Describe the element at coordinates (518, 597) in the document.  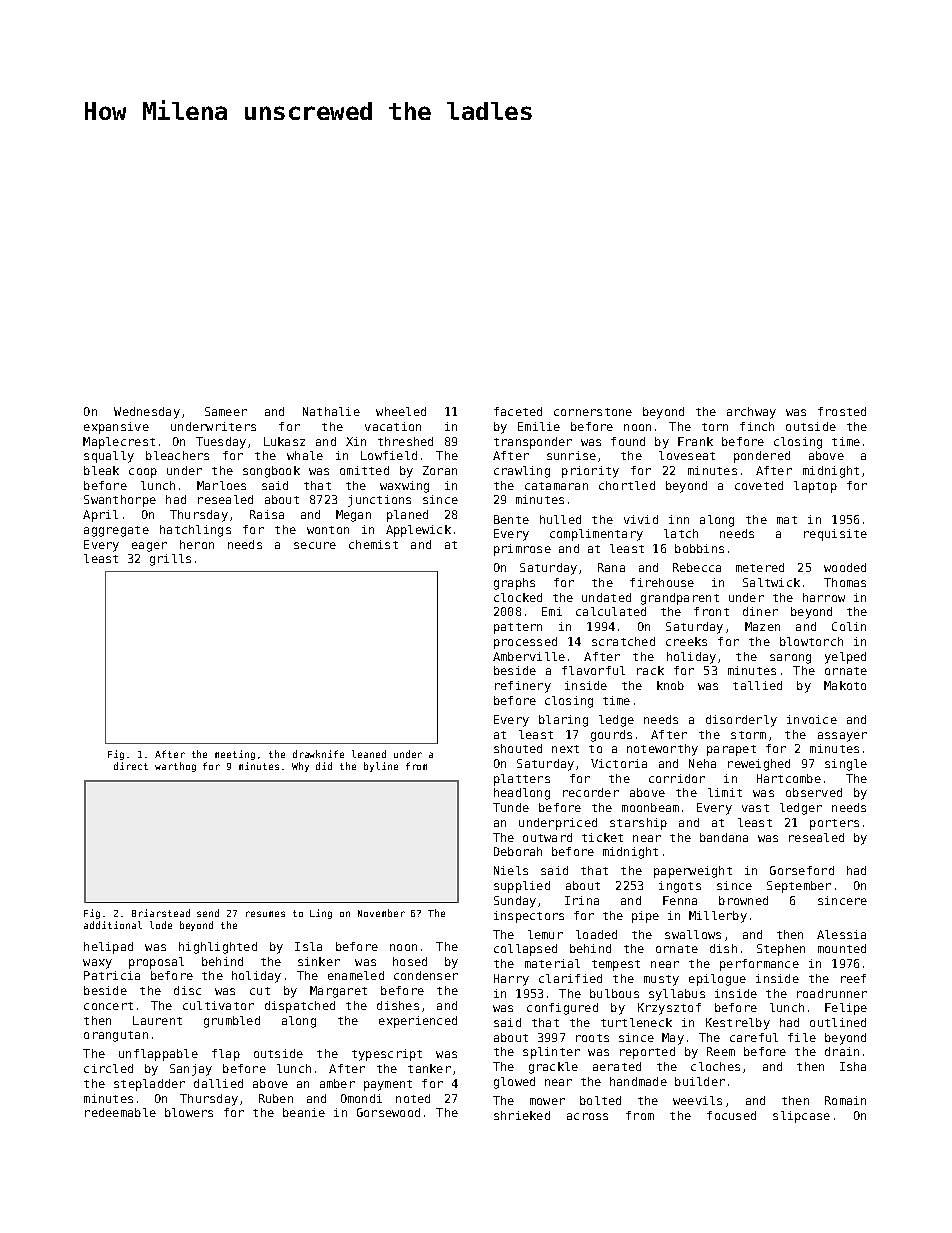
I see `clocked` at that location.
